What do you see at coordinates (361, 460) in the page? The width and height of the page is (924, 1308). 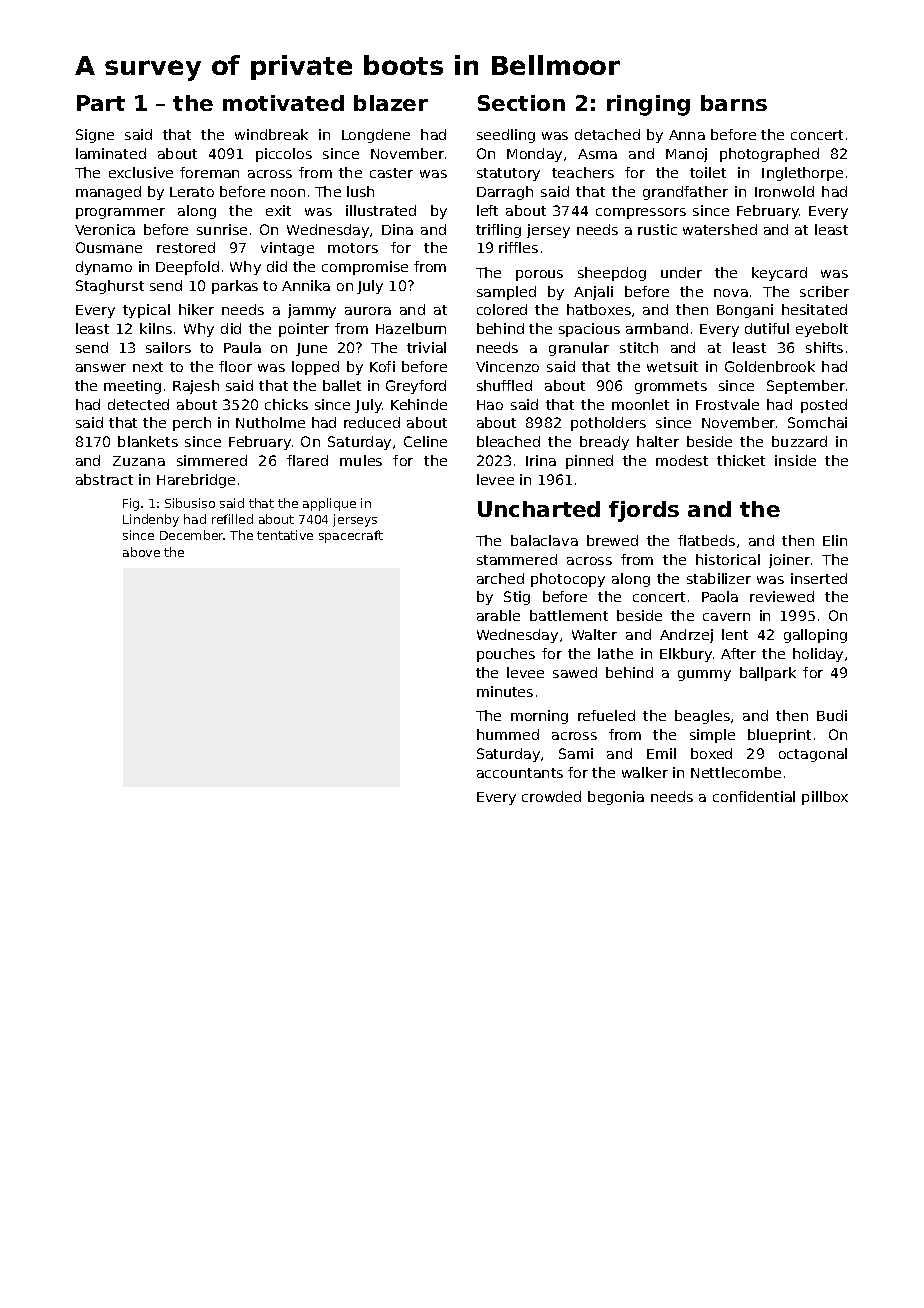 I see `mules` at bounding box center [361, 460].
